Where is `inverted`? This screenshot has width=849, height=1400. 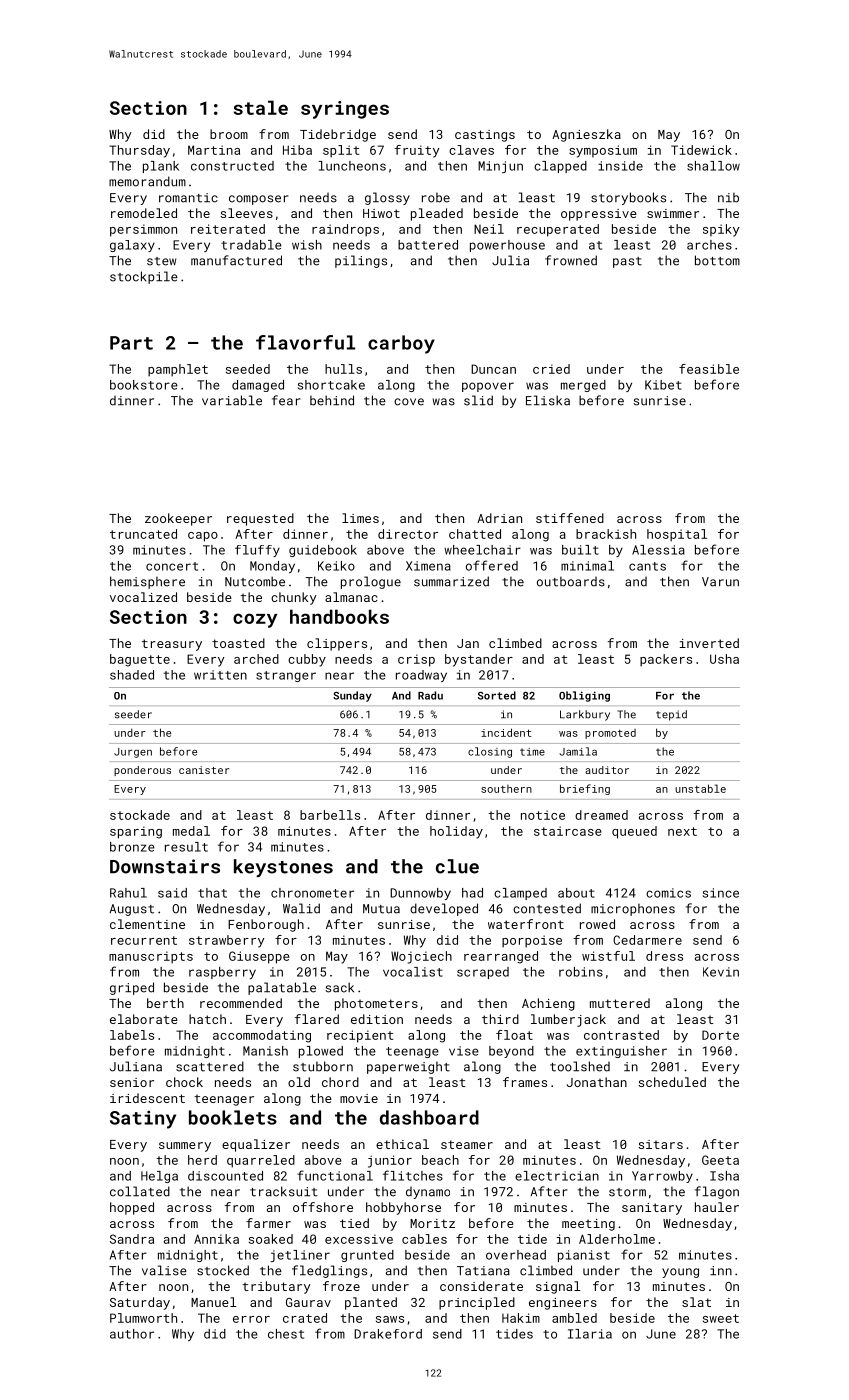
inverted is located at coordinates (709, 643).
